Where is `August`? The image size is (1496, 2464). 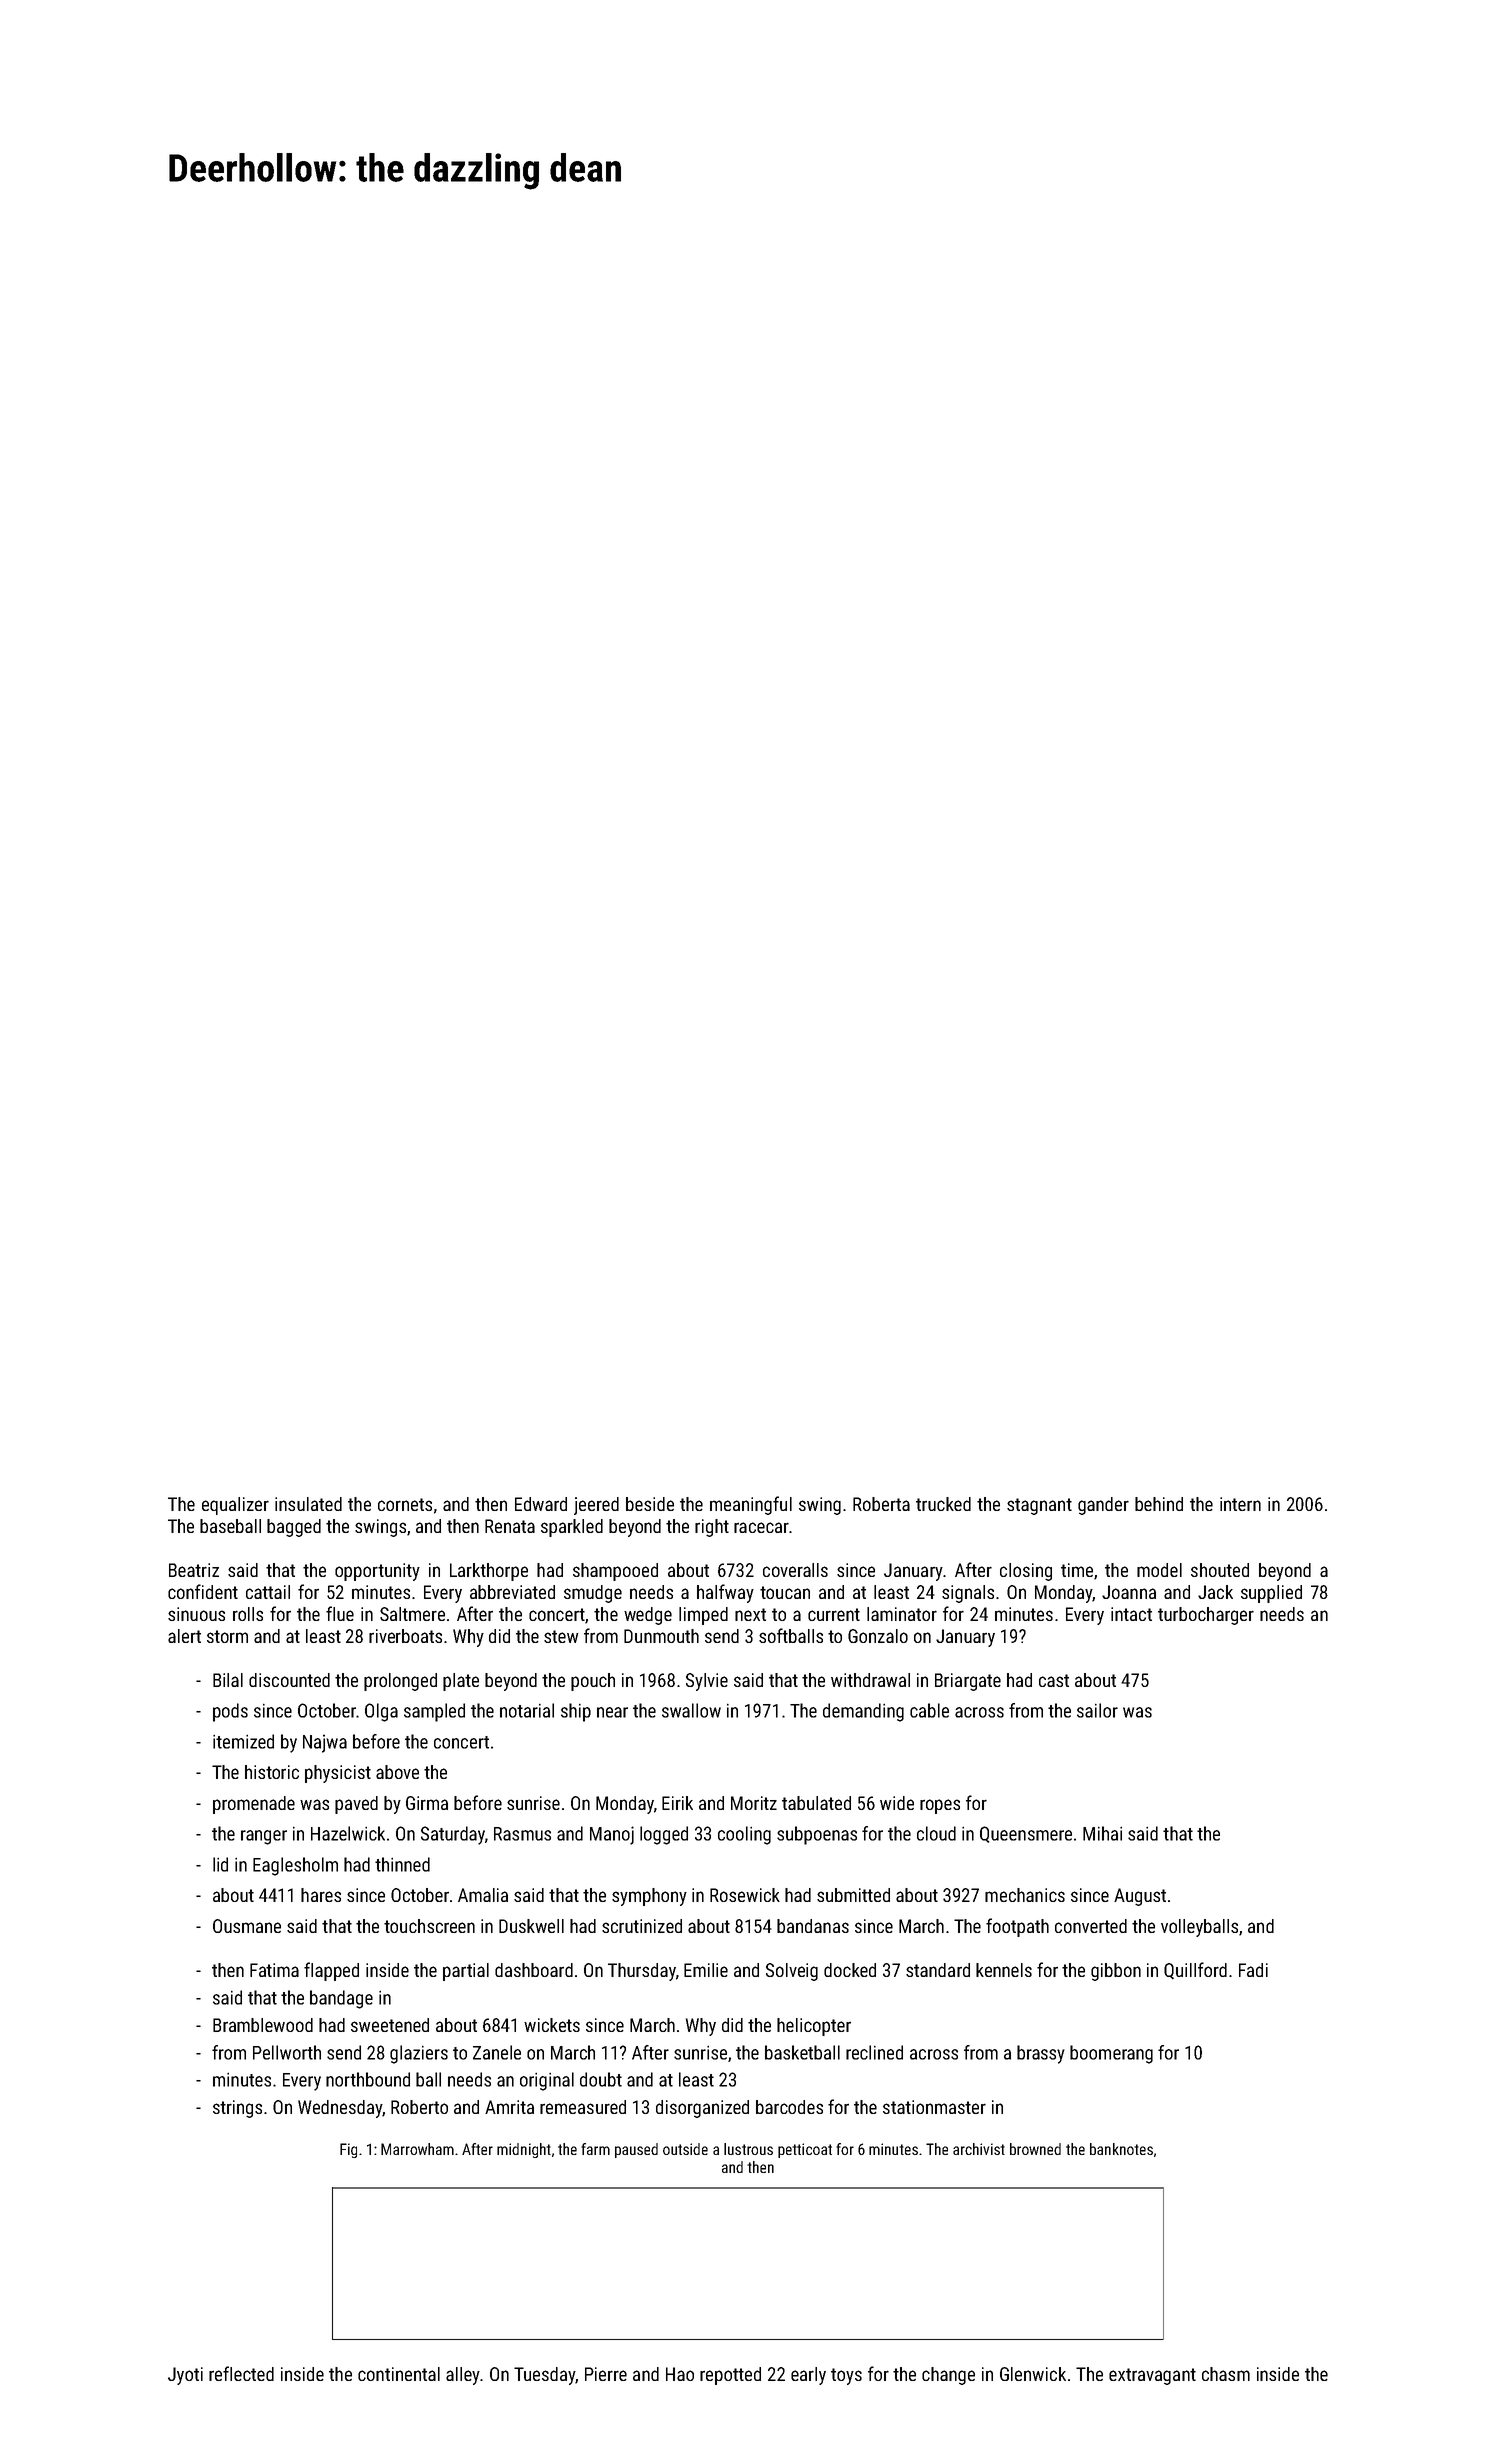
August is located at coordinates (1140, 1897).
